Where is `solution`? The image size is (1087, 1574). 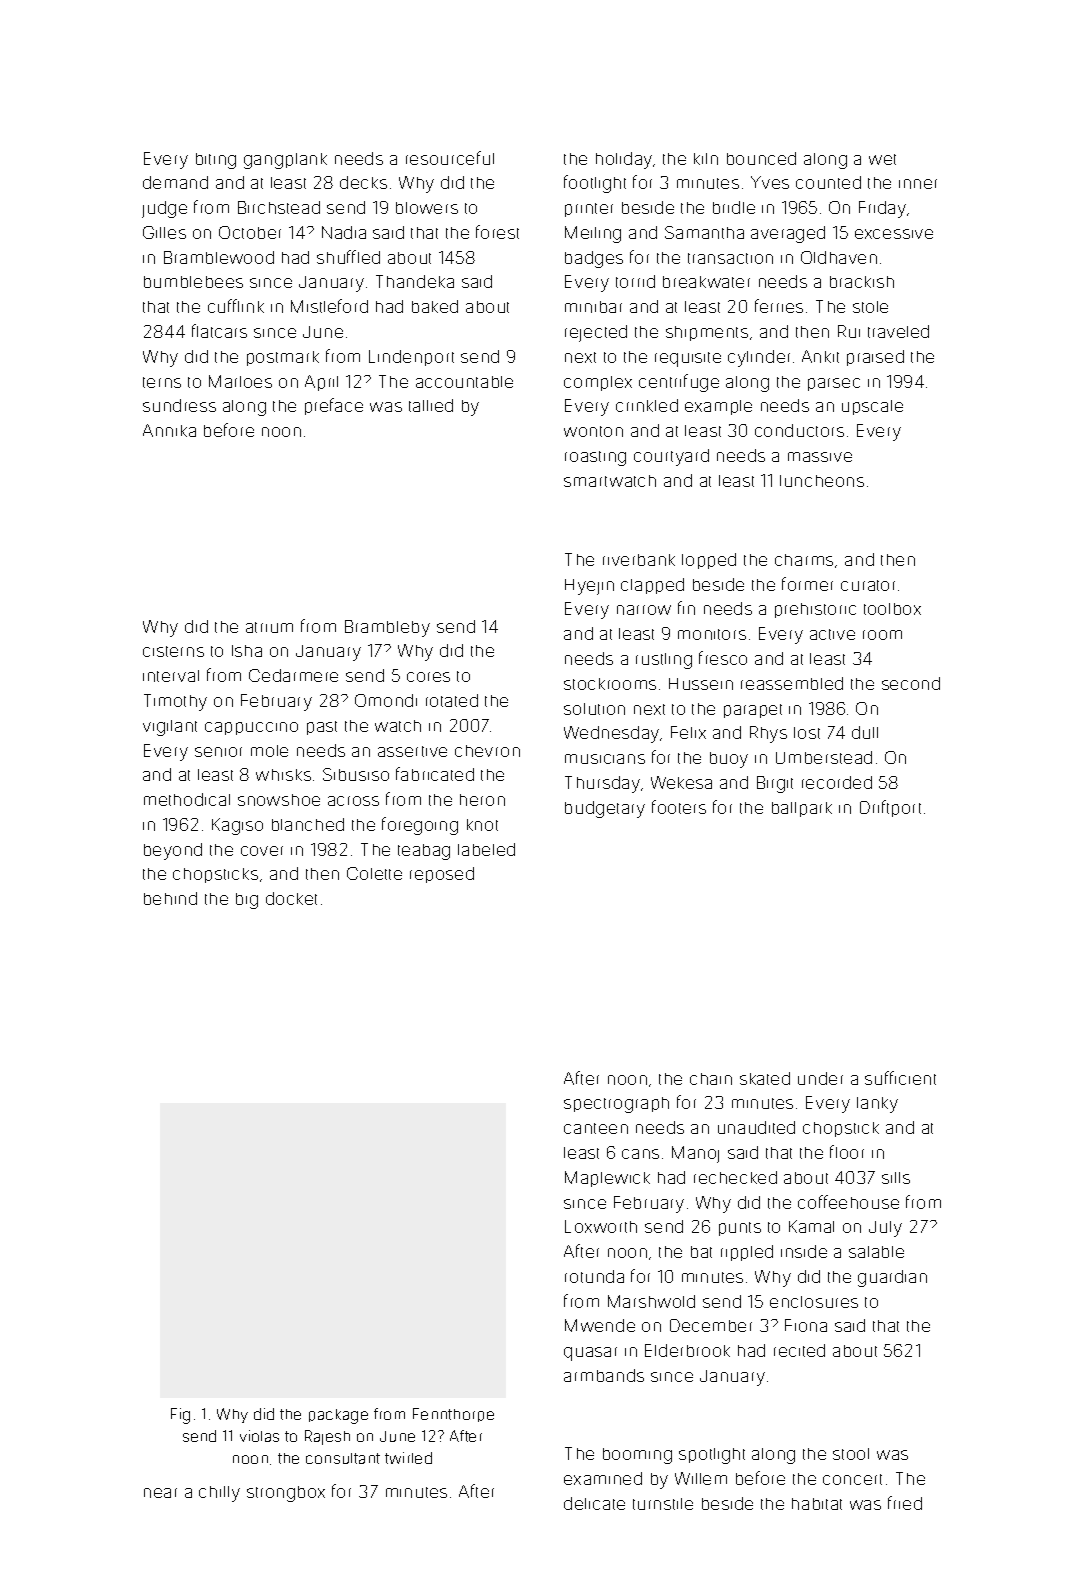 solution is located at coordinates (594, 709).
